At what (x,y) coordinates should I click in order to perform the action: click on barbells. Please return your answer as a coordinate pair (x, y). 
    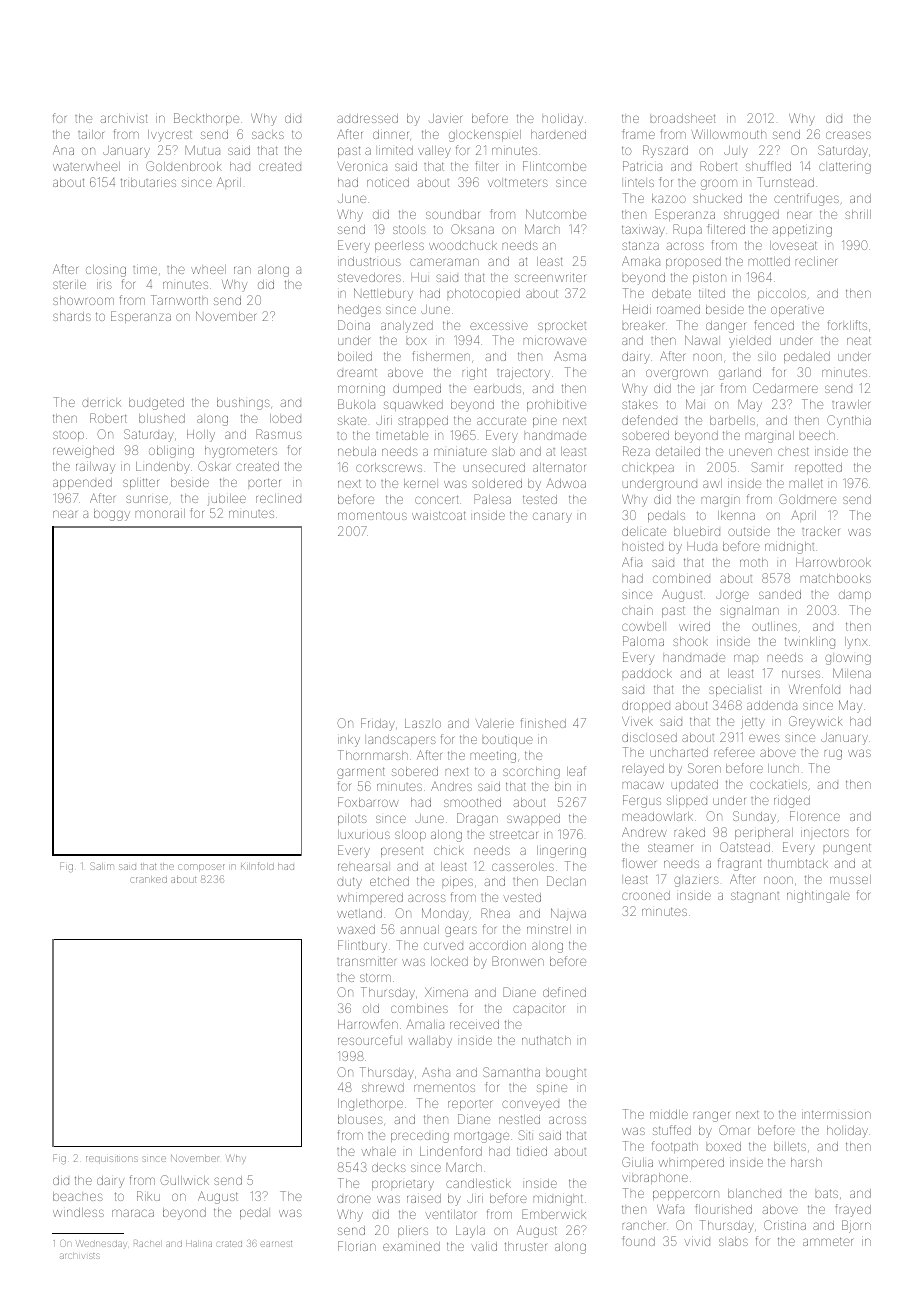
    Looking at the image, I should click on (732, 420).
